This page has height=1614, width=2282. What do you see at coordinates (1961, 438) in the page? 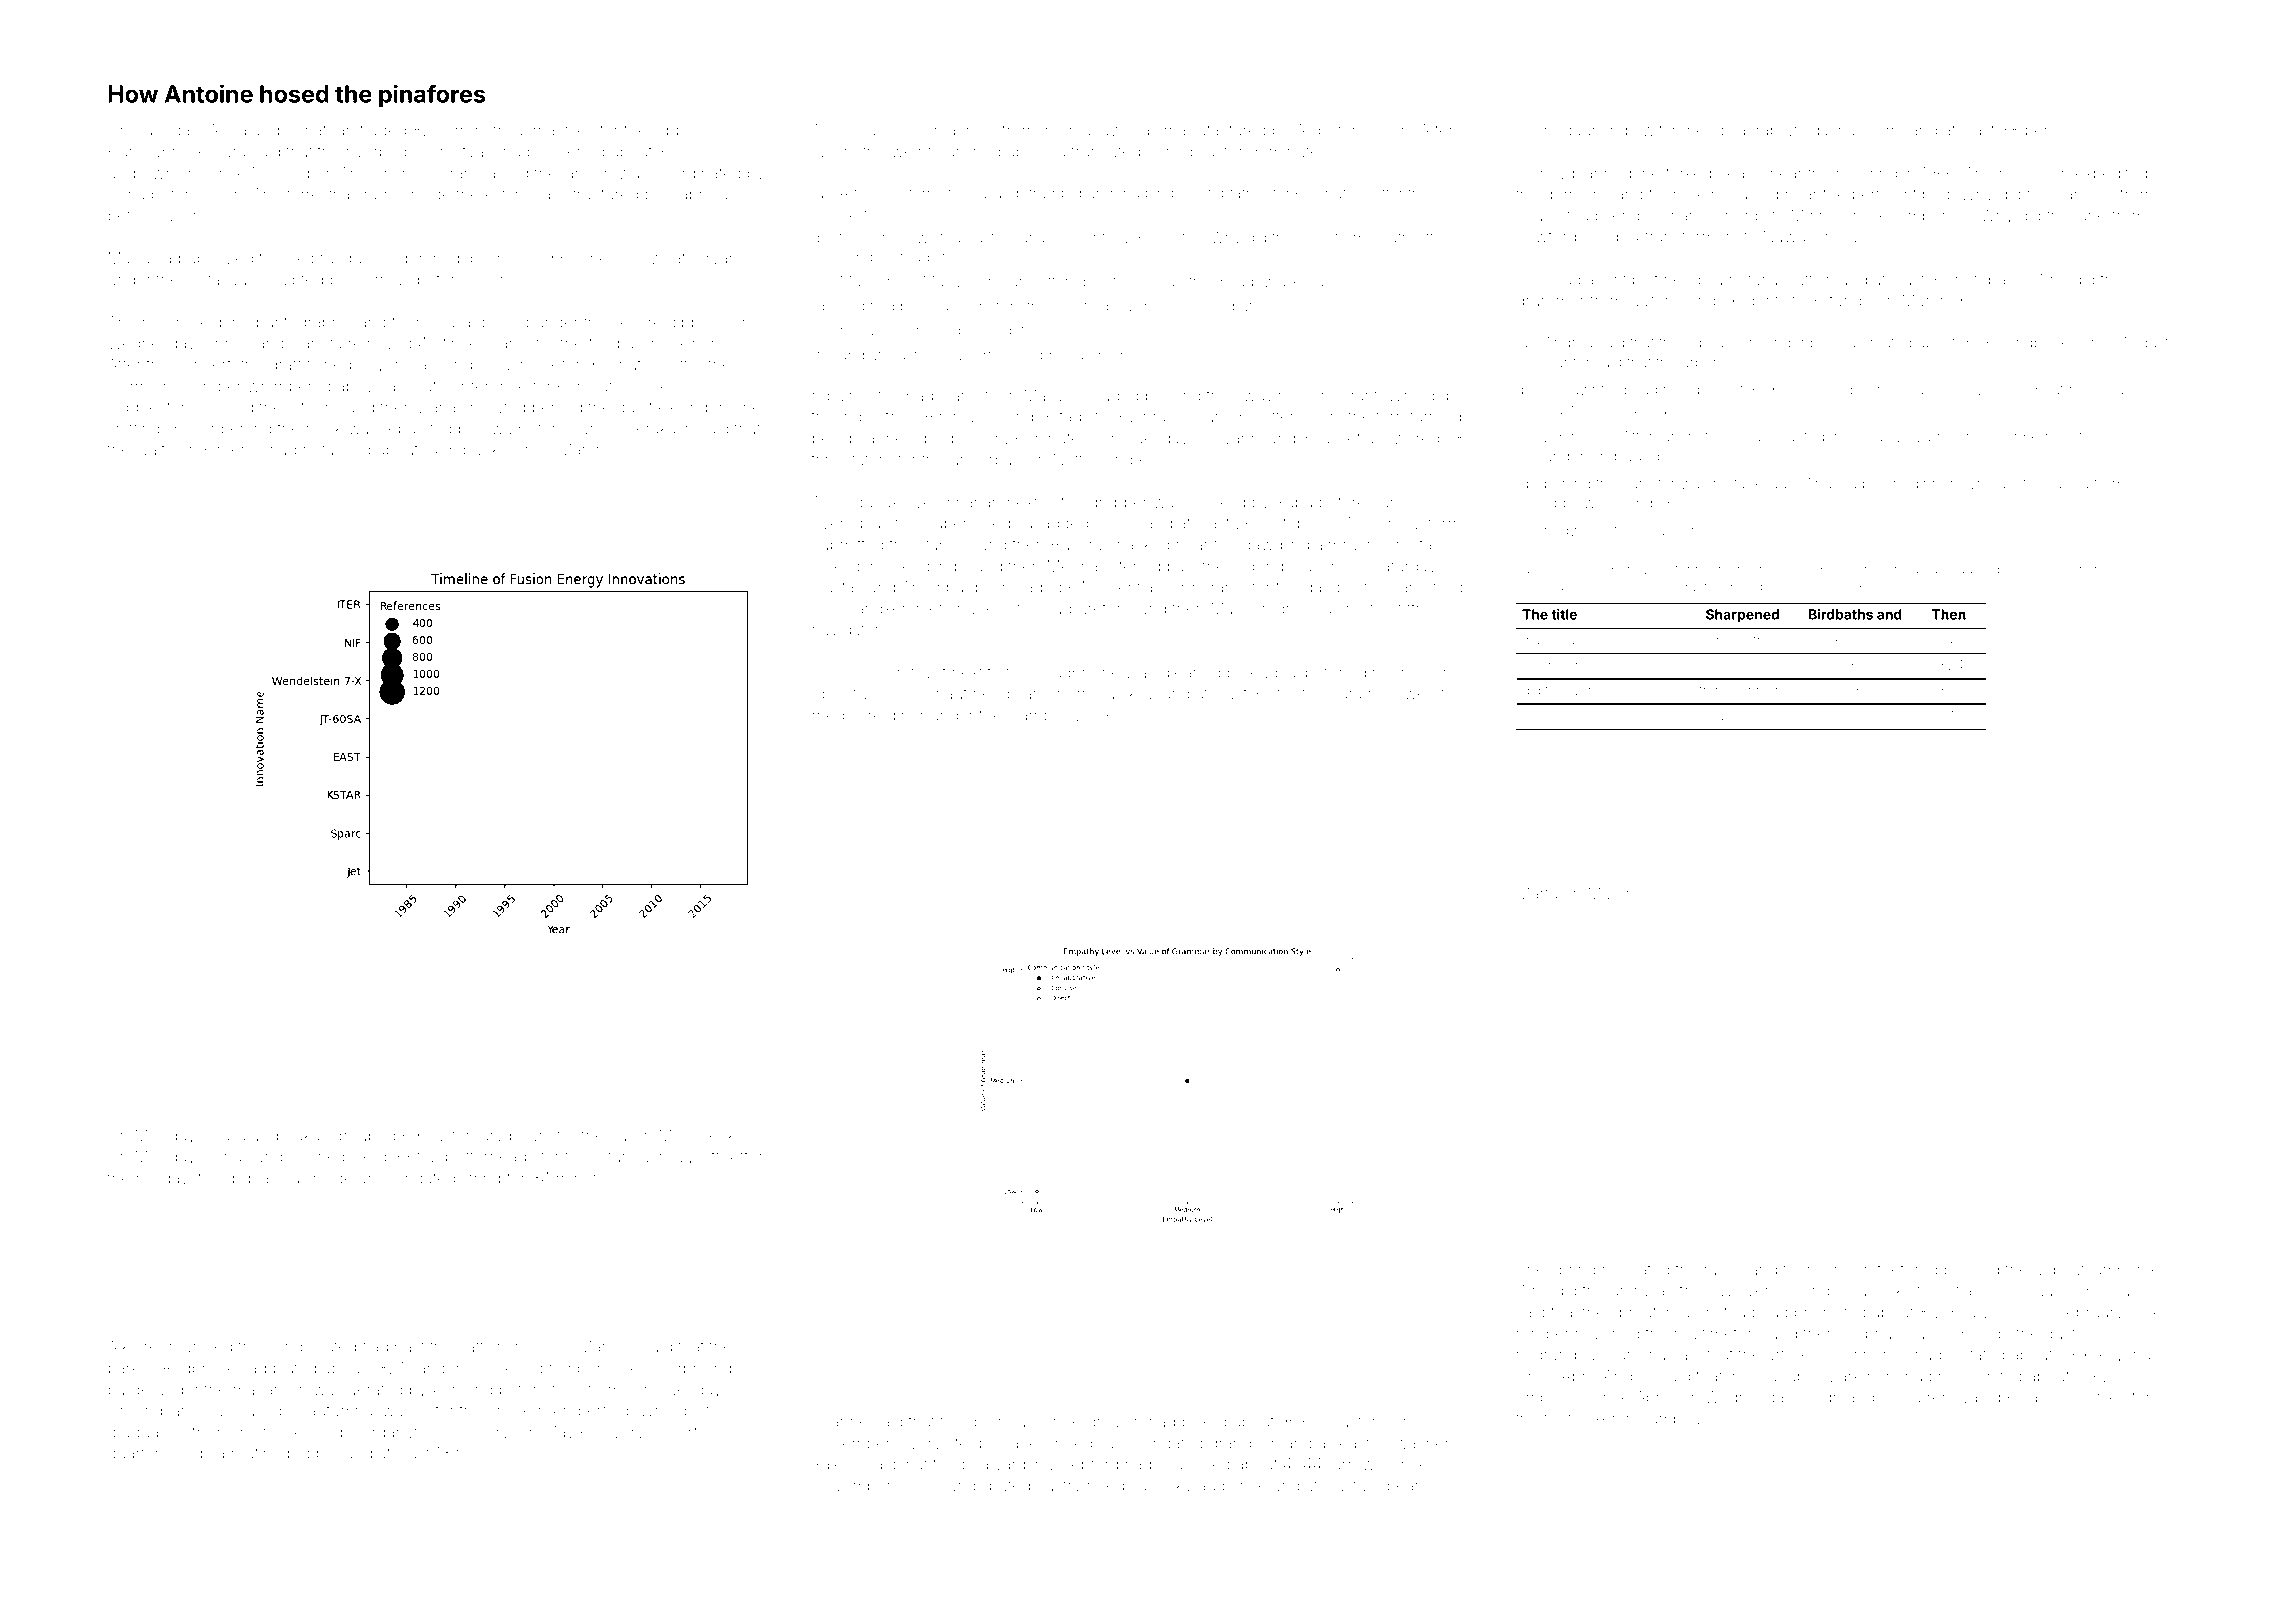
I see `preschool` at bounding box center [1961, 438].
